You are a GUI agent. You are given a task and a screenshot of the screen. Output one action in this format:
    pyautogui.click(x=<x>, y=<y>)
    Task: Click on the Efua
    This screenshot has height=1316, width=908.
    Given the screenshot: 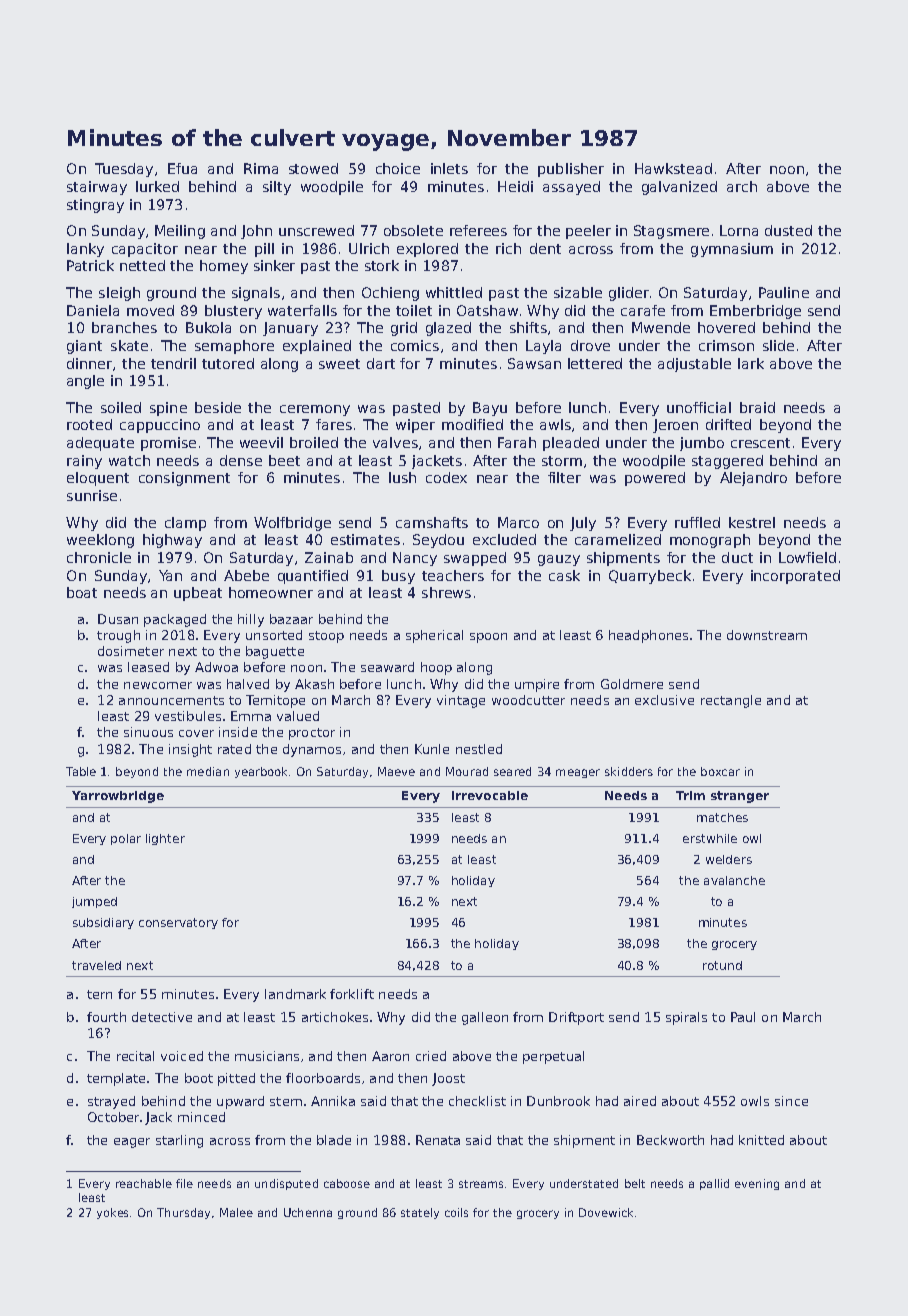 What is the action you would take?
    pyautogui.click(x=182, y=168)
